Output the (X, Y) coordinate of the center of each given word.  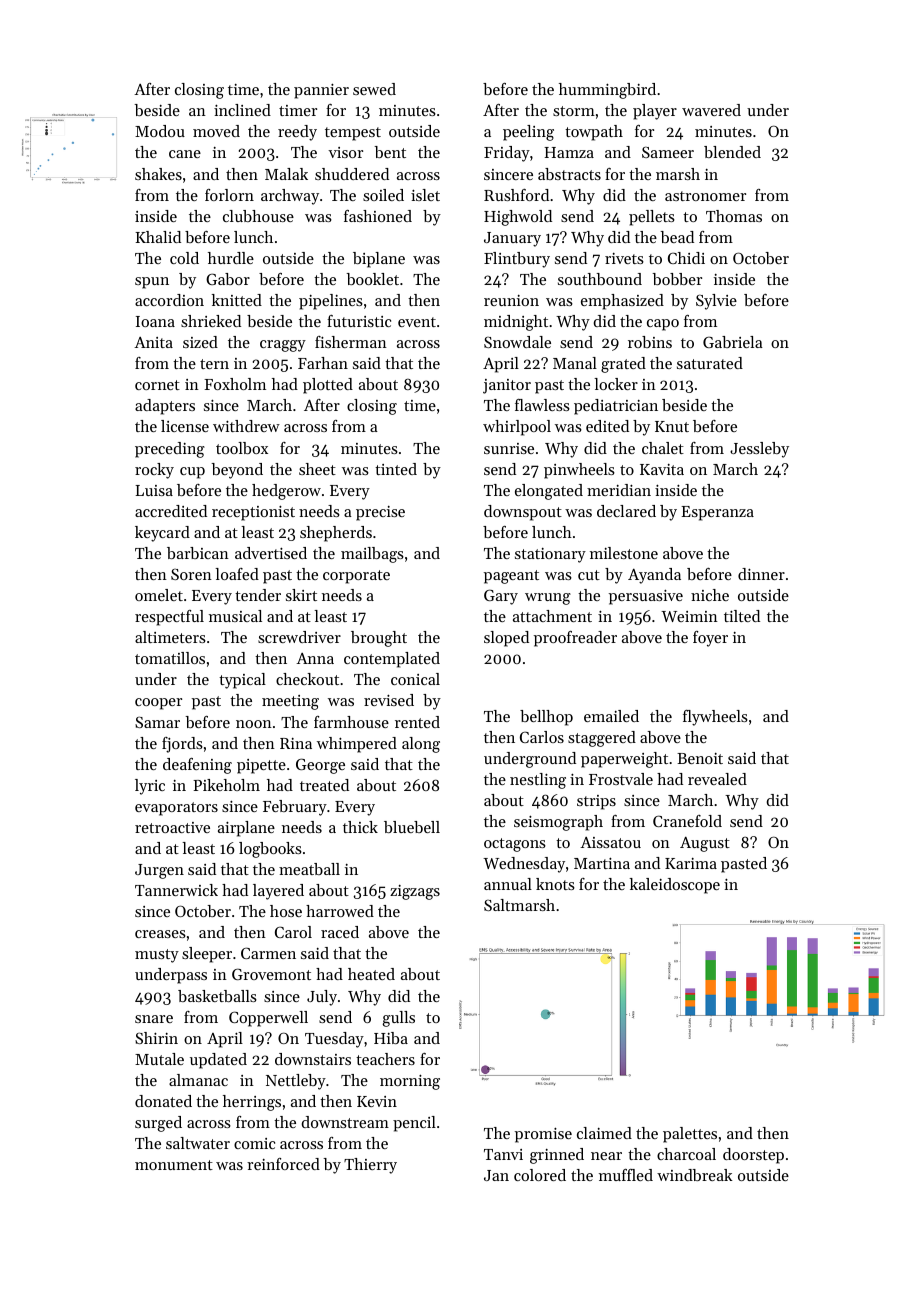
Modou (160, 131)
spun (152, 283)
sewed (374, 89)
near (606, 1156)
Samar (157, 722)
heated (371, 974)
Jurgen (159, 871)
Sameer (668, 152)
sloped (506, 639)
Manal (575, 363)
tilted (742, 616)
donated (163, 1101)
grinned (557, 1156)
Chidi (686, 258)
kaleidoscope (675, 886)
